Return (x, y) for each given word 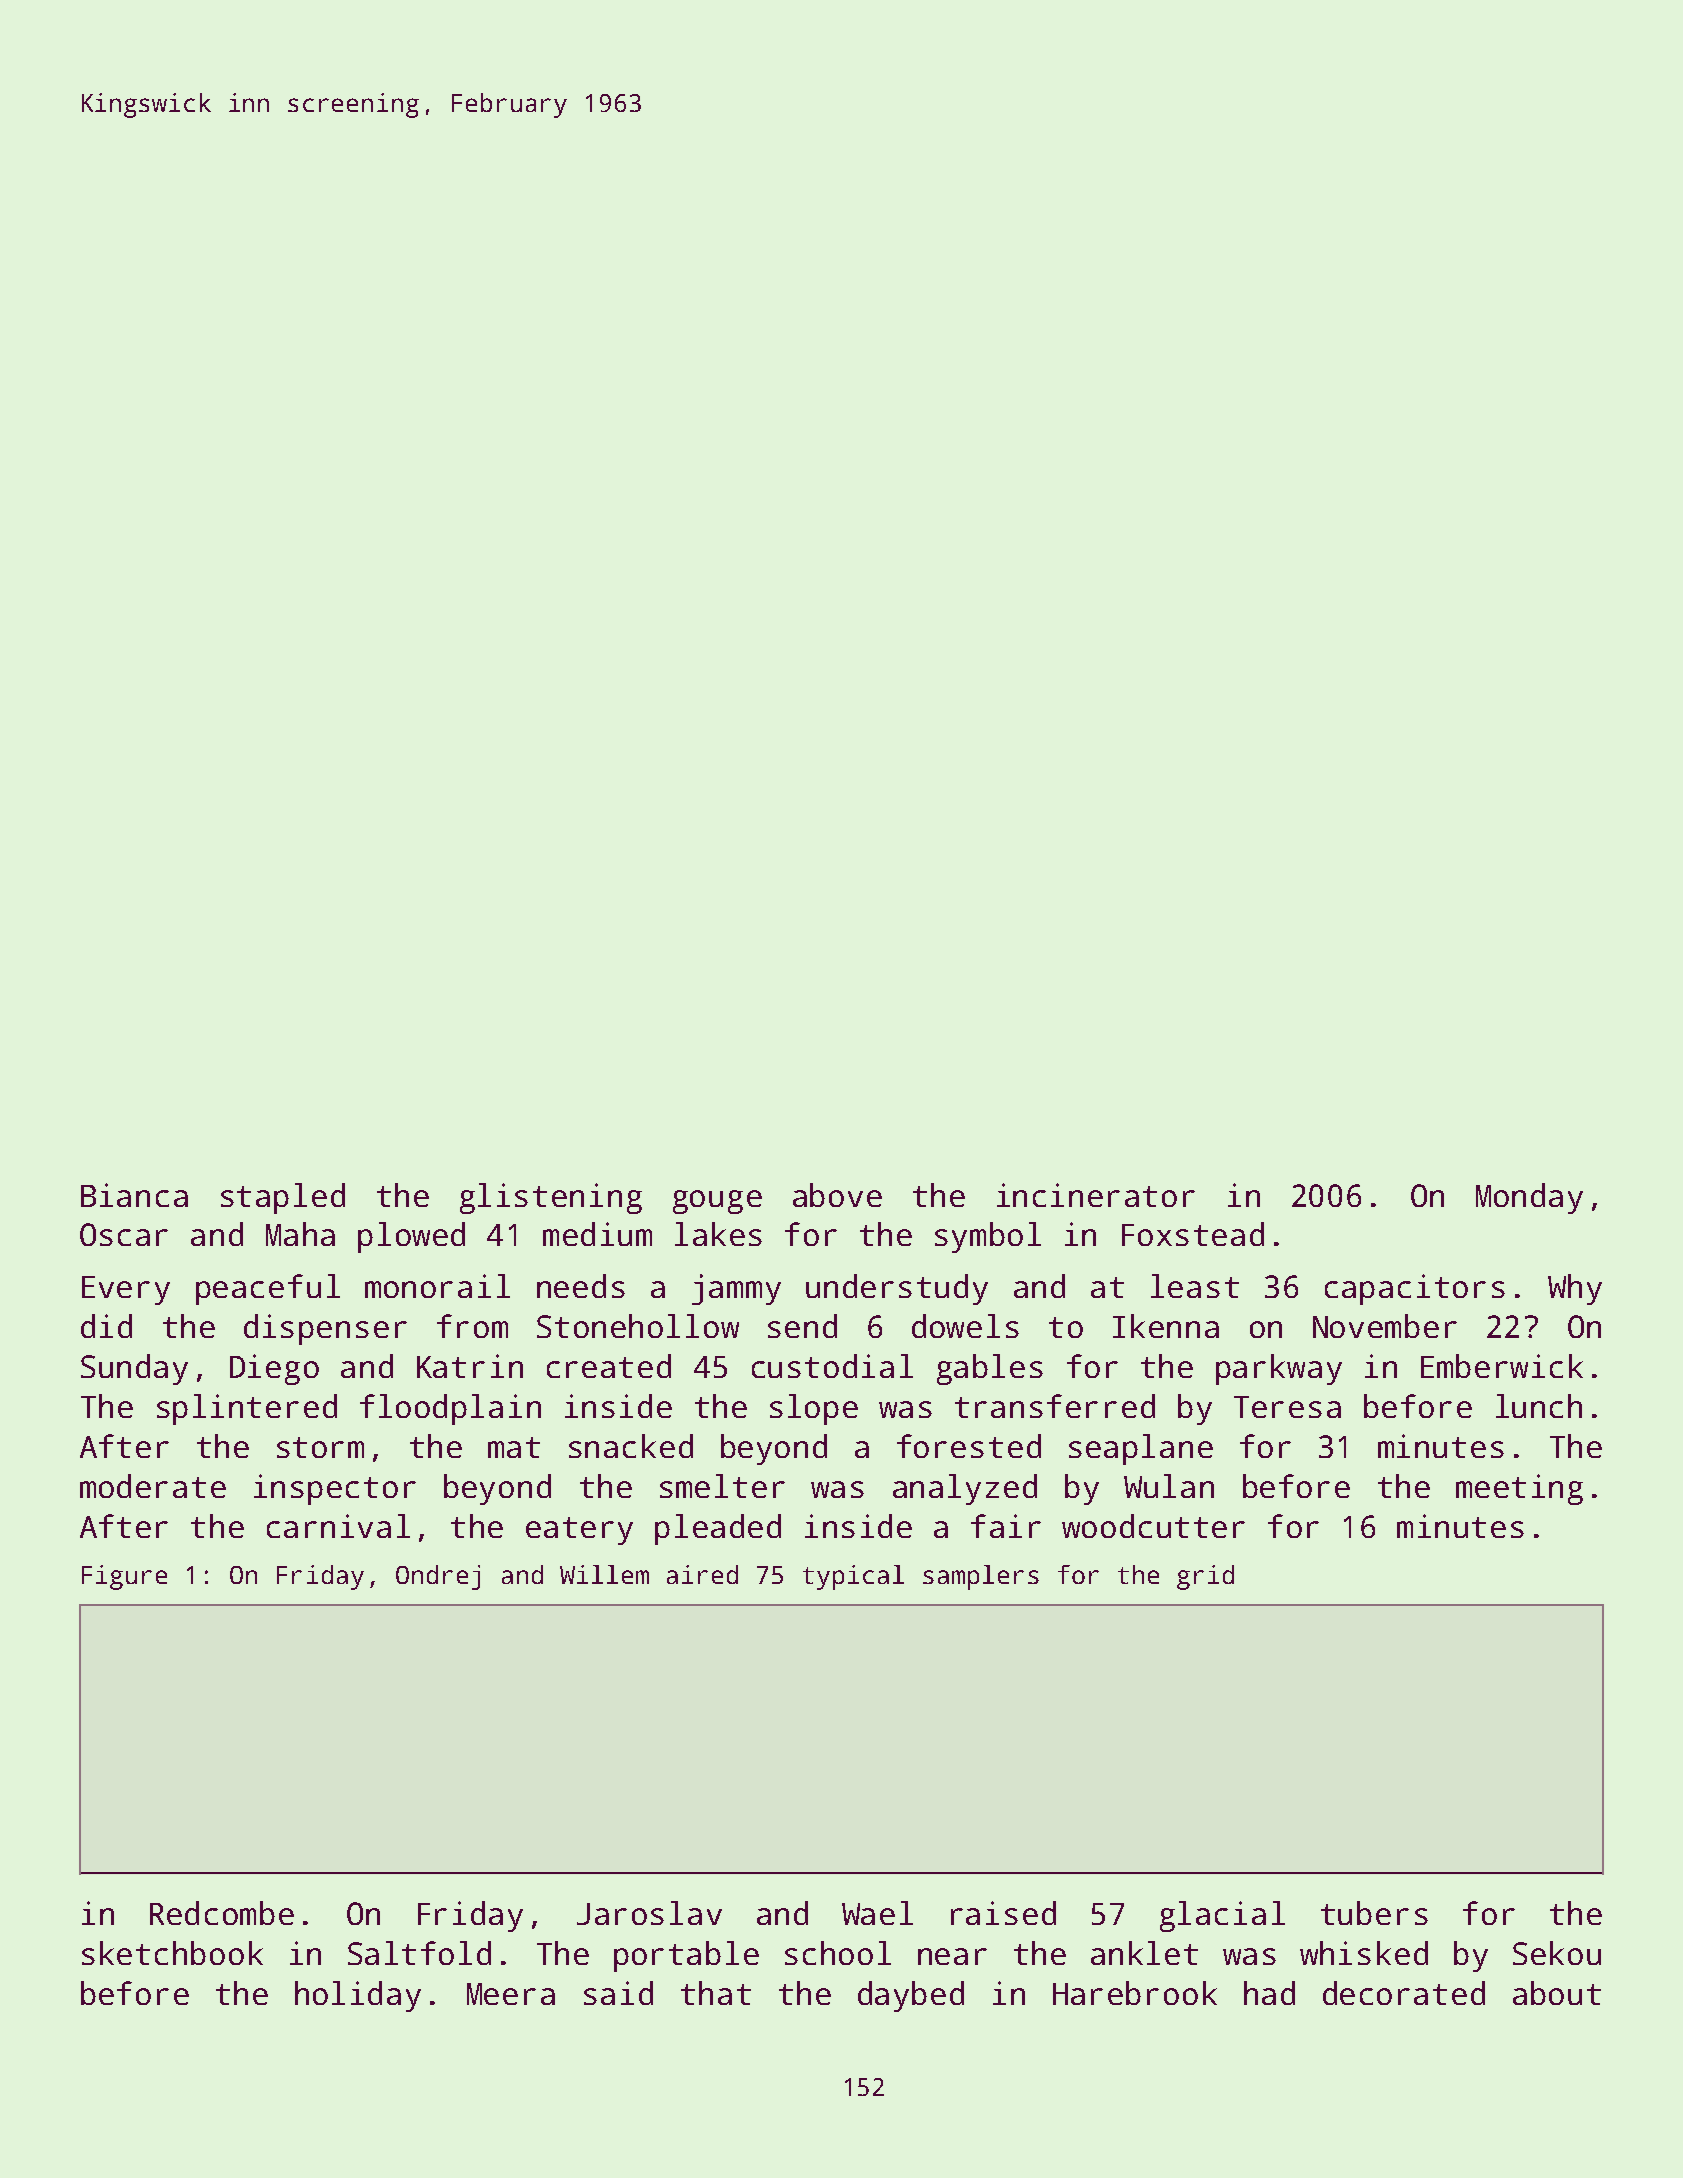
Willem (604, 1574)
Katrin (470, 1366)
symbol (988, 1237)
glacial (1222, 1916)
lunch (1539, 1406)
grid (1205, 1577)
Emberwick (1502, 1366)
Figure (124, 1577)
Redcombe (222, 1913)
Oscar (124, 1234)
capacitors (1415, 1289)
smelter (722, 1486)
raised (1003, 1913)
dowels (965, 1326)
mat (514, 1447)
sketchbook (172, 1953)
